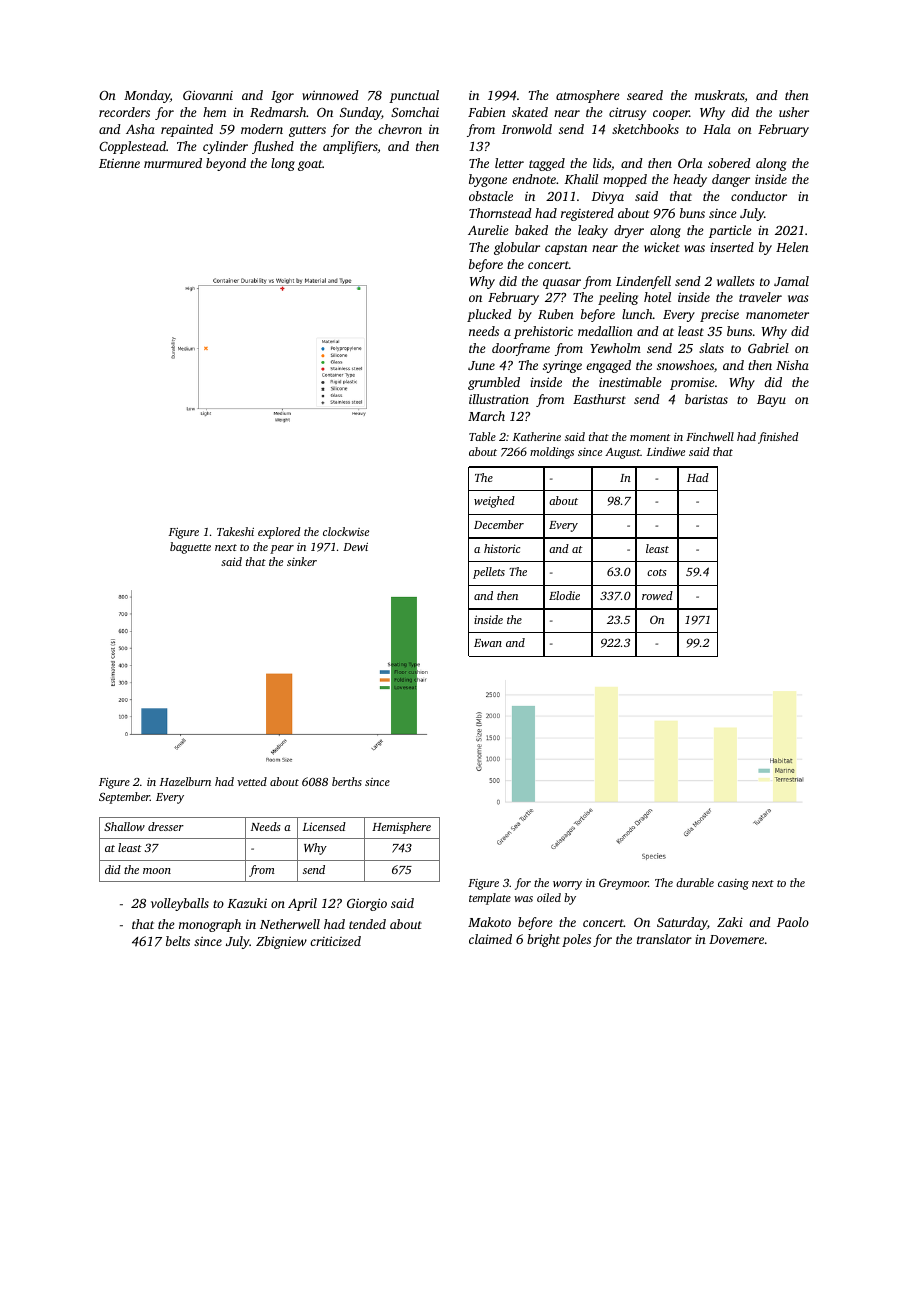 The image size is (908, 1316). What do you see at coordinates (119, 163) in the image?
I see `Etienne` at bounding box center [119, 163].
